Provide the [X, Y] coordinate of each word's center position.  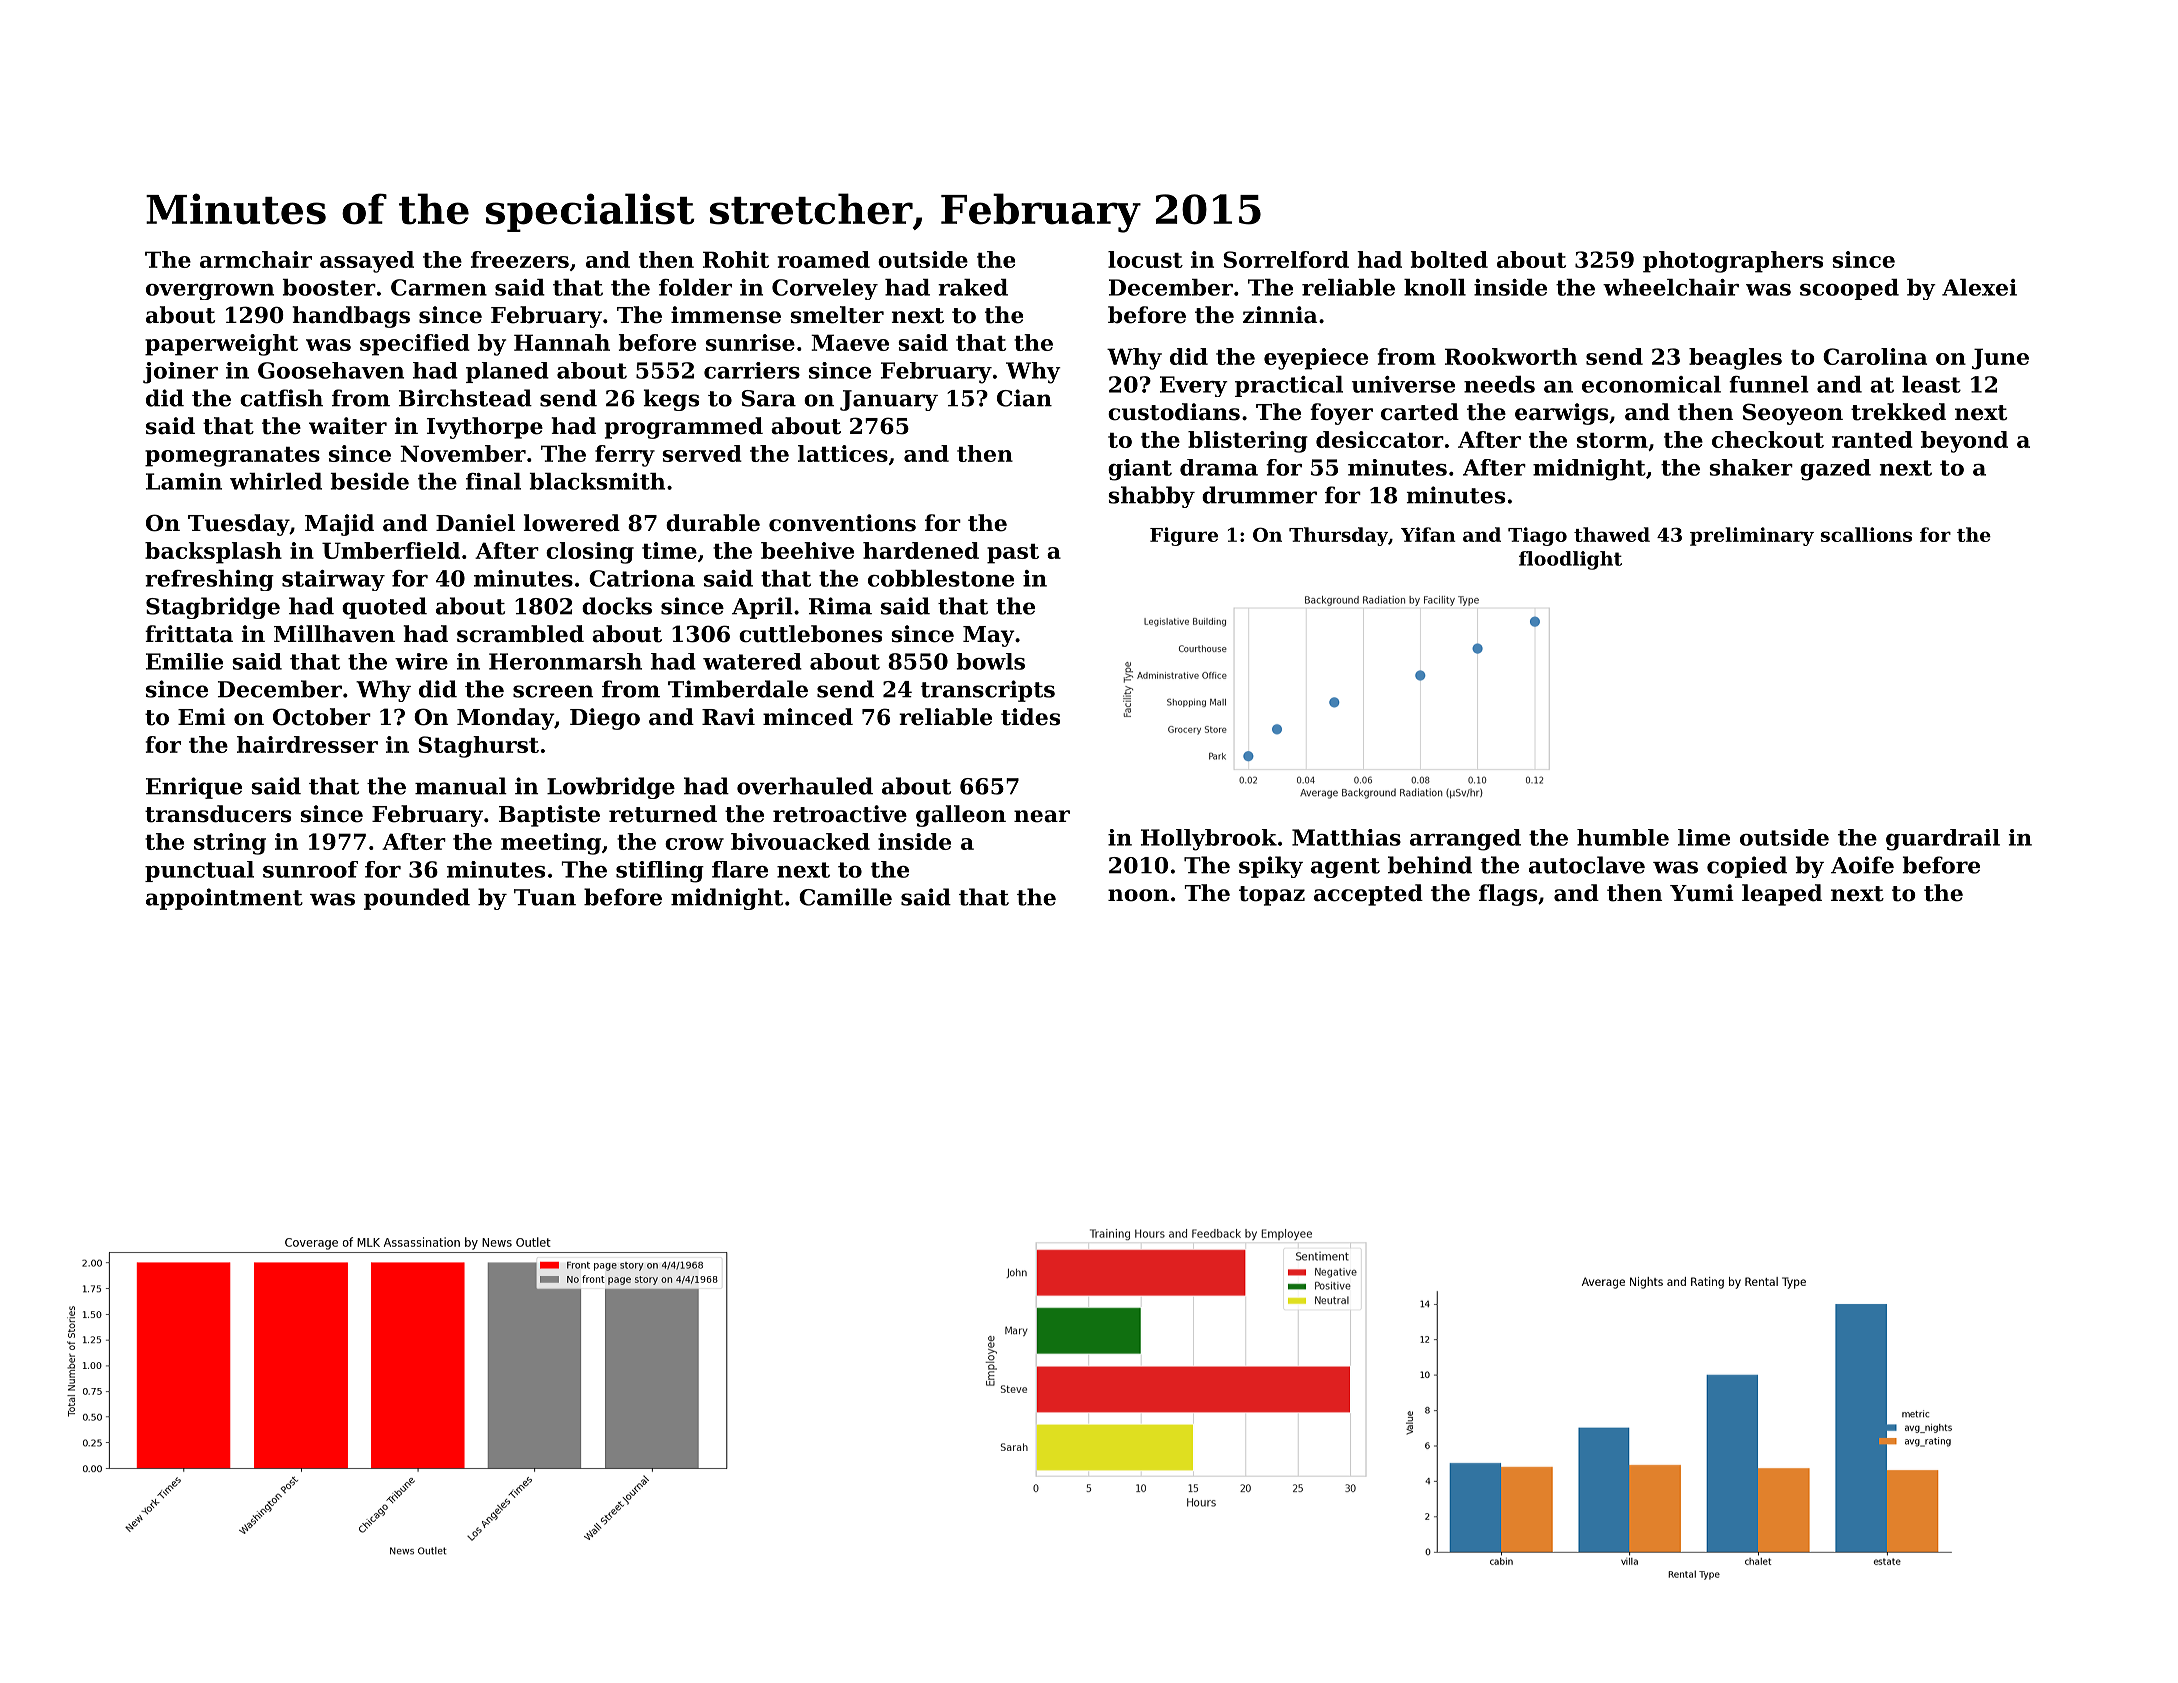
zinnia [1280, 315]
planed [507, 372]
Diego [605, 719]
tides [1030, 717]
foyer [1341, 414]
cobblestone [941, 578]
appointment [224, 899]
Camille [845, 897]
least [1931, 384]
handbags [351, 317]
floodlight [1570, 560]
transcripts [988, 691]
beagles [1735, 359]
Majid [339, 525]
